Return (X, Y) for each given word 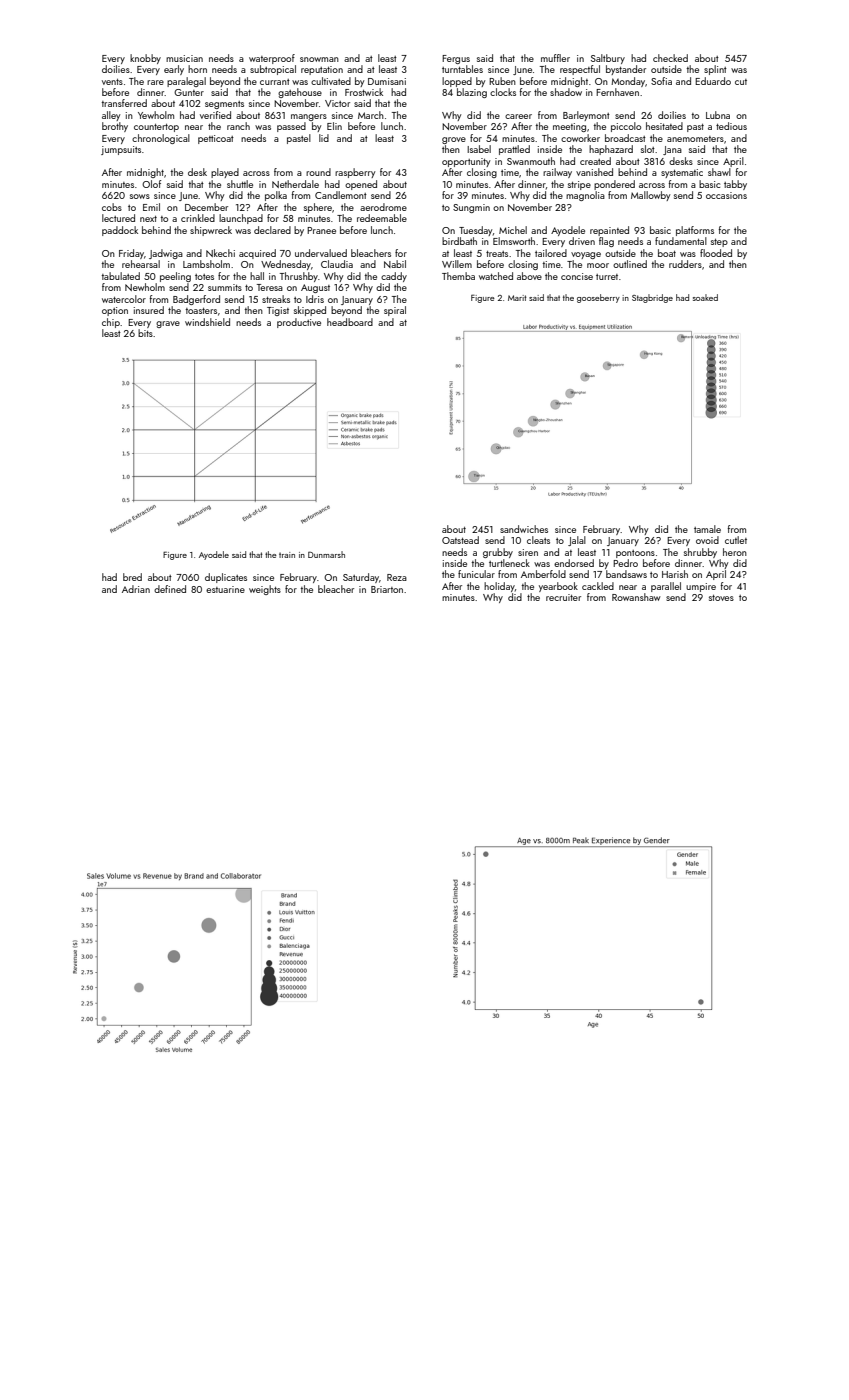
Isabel (479, 149)
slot (648, 149)
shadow (566, 92)
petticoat (216, 139)
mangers (309, 117)
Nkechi (220, 253)
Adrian (136, 589)
